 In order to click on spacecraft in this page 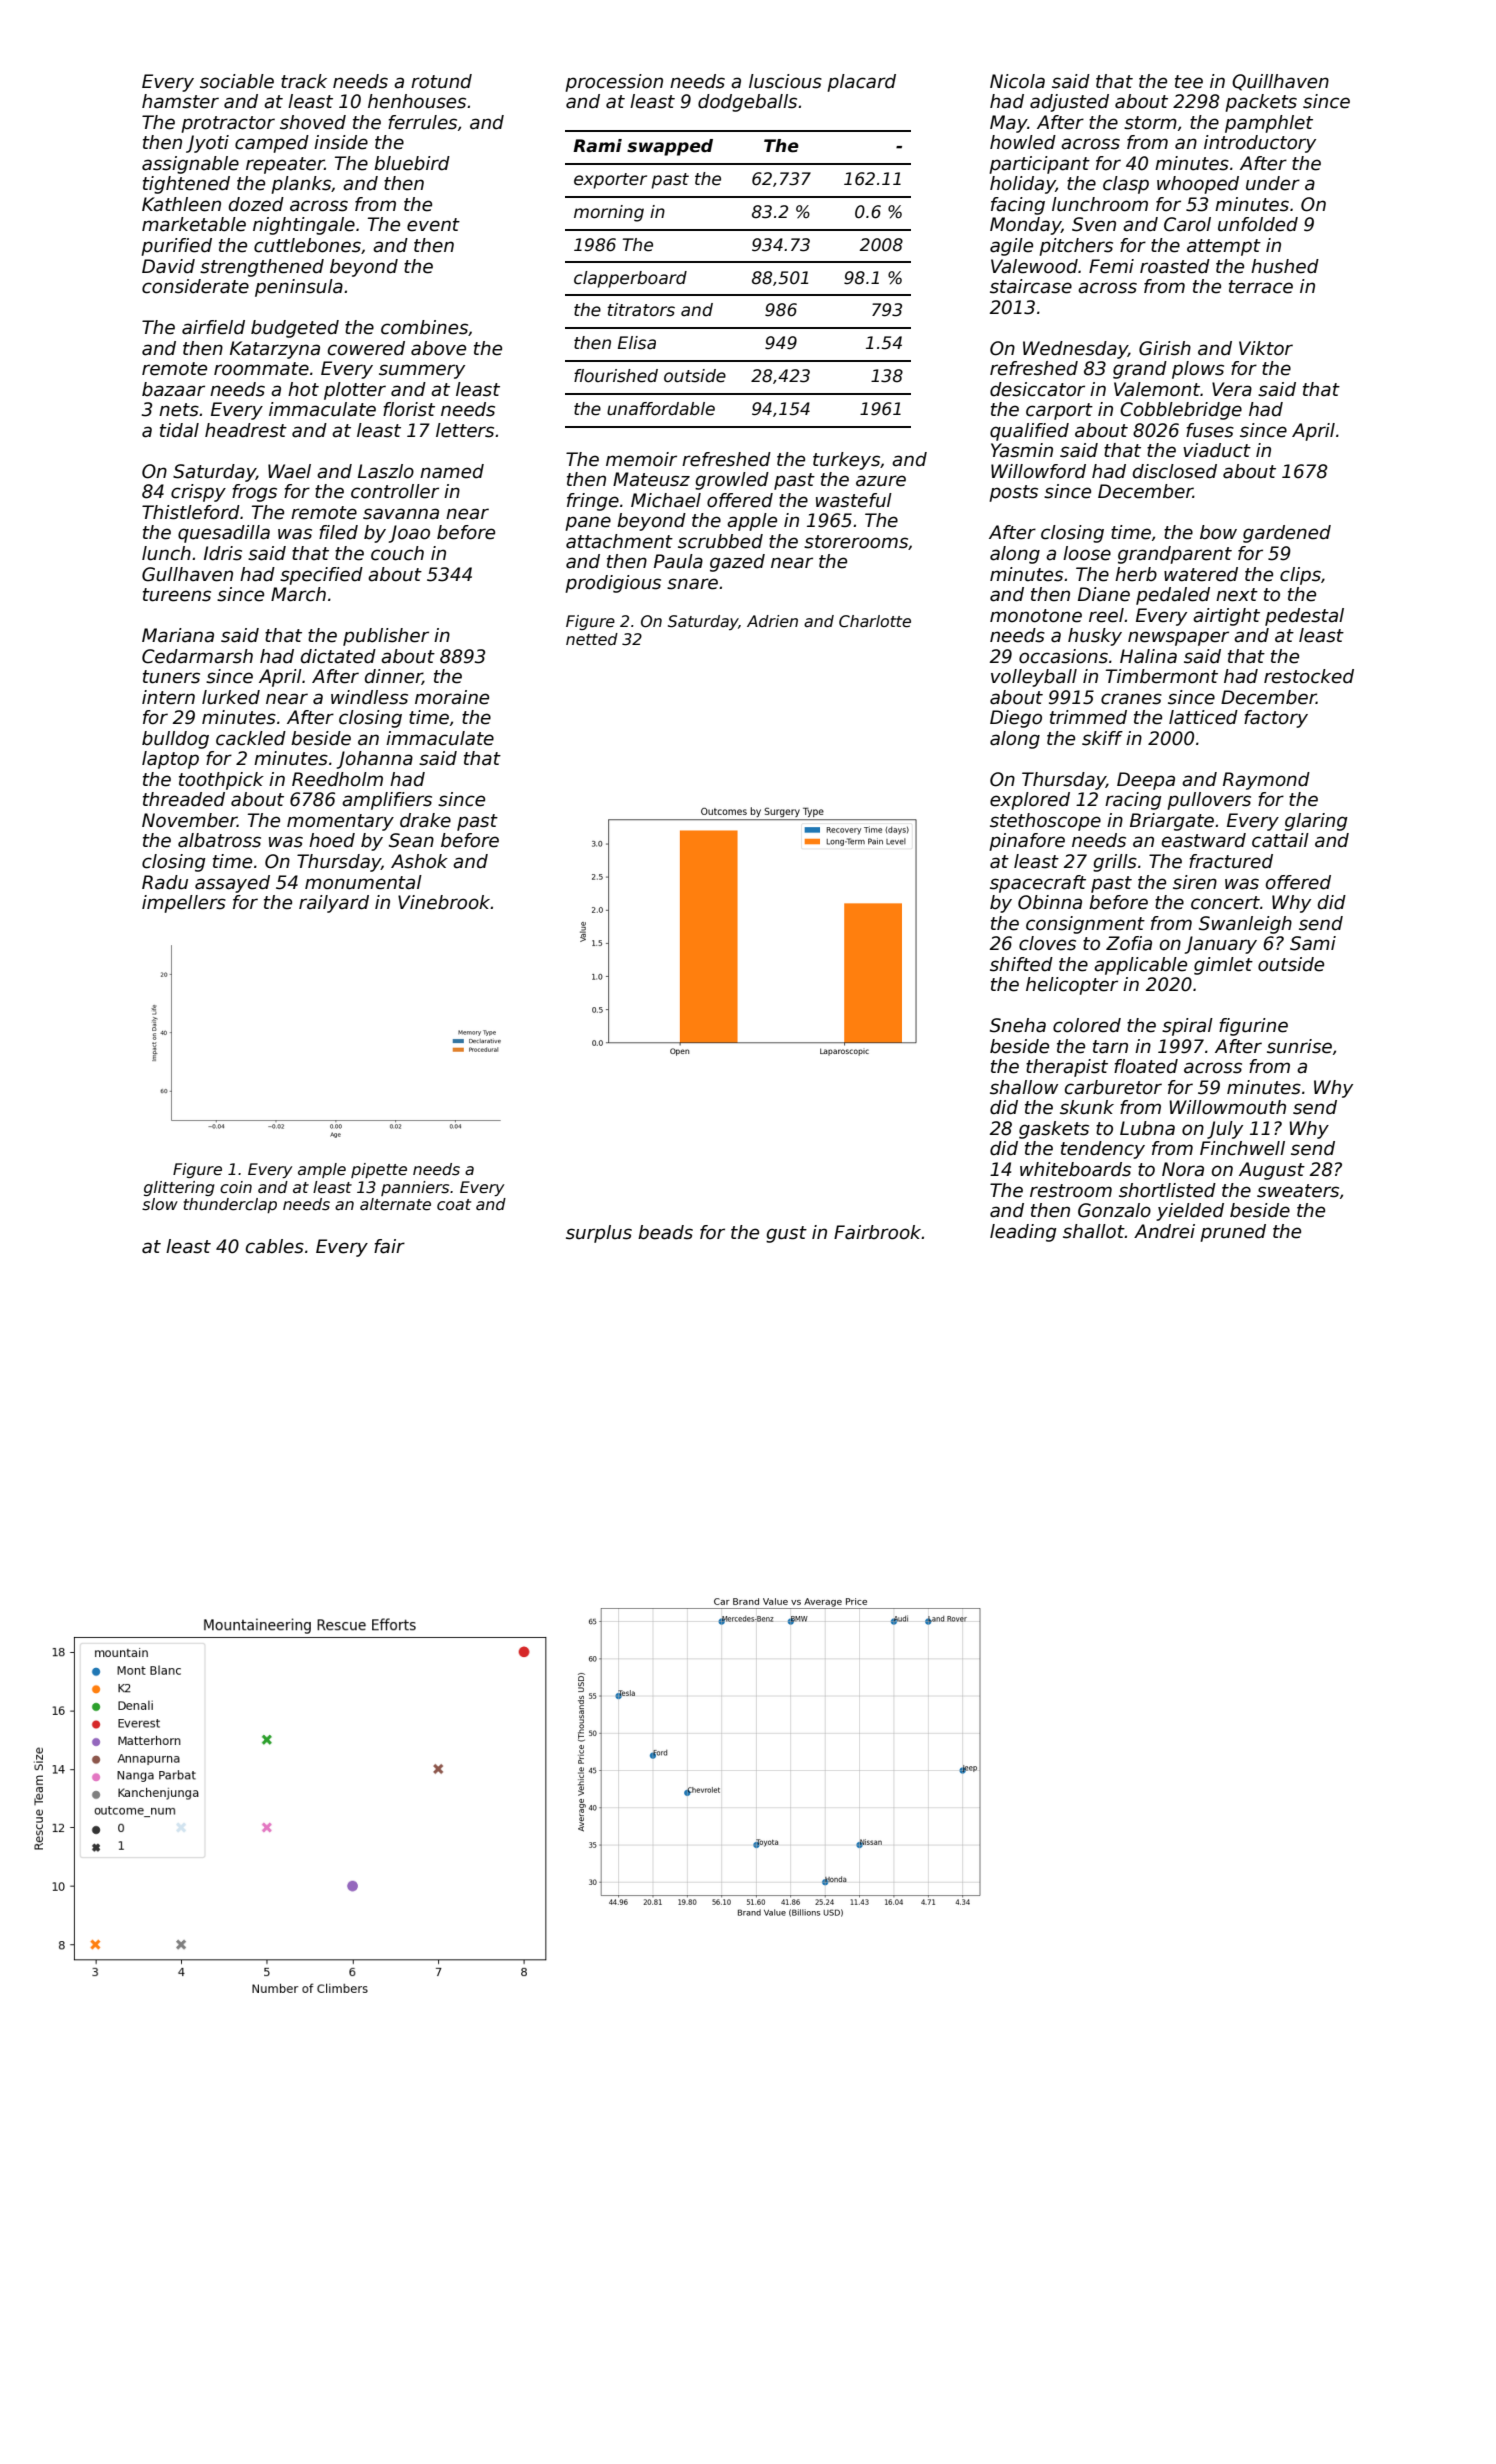, I will do `click(1038, 884)`.
